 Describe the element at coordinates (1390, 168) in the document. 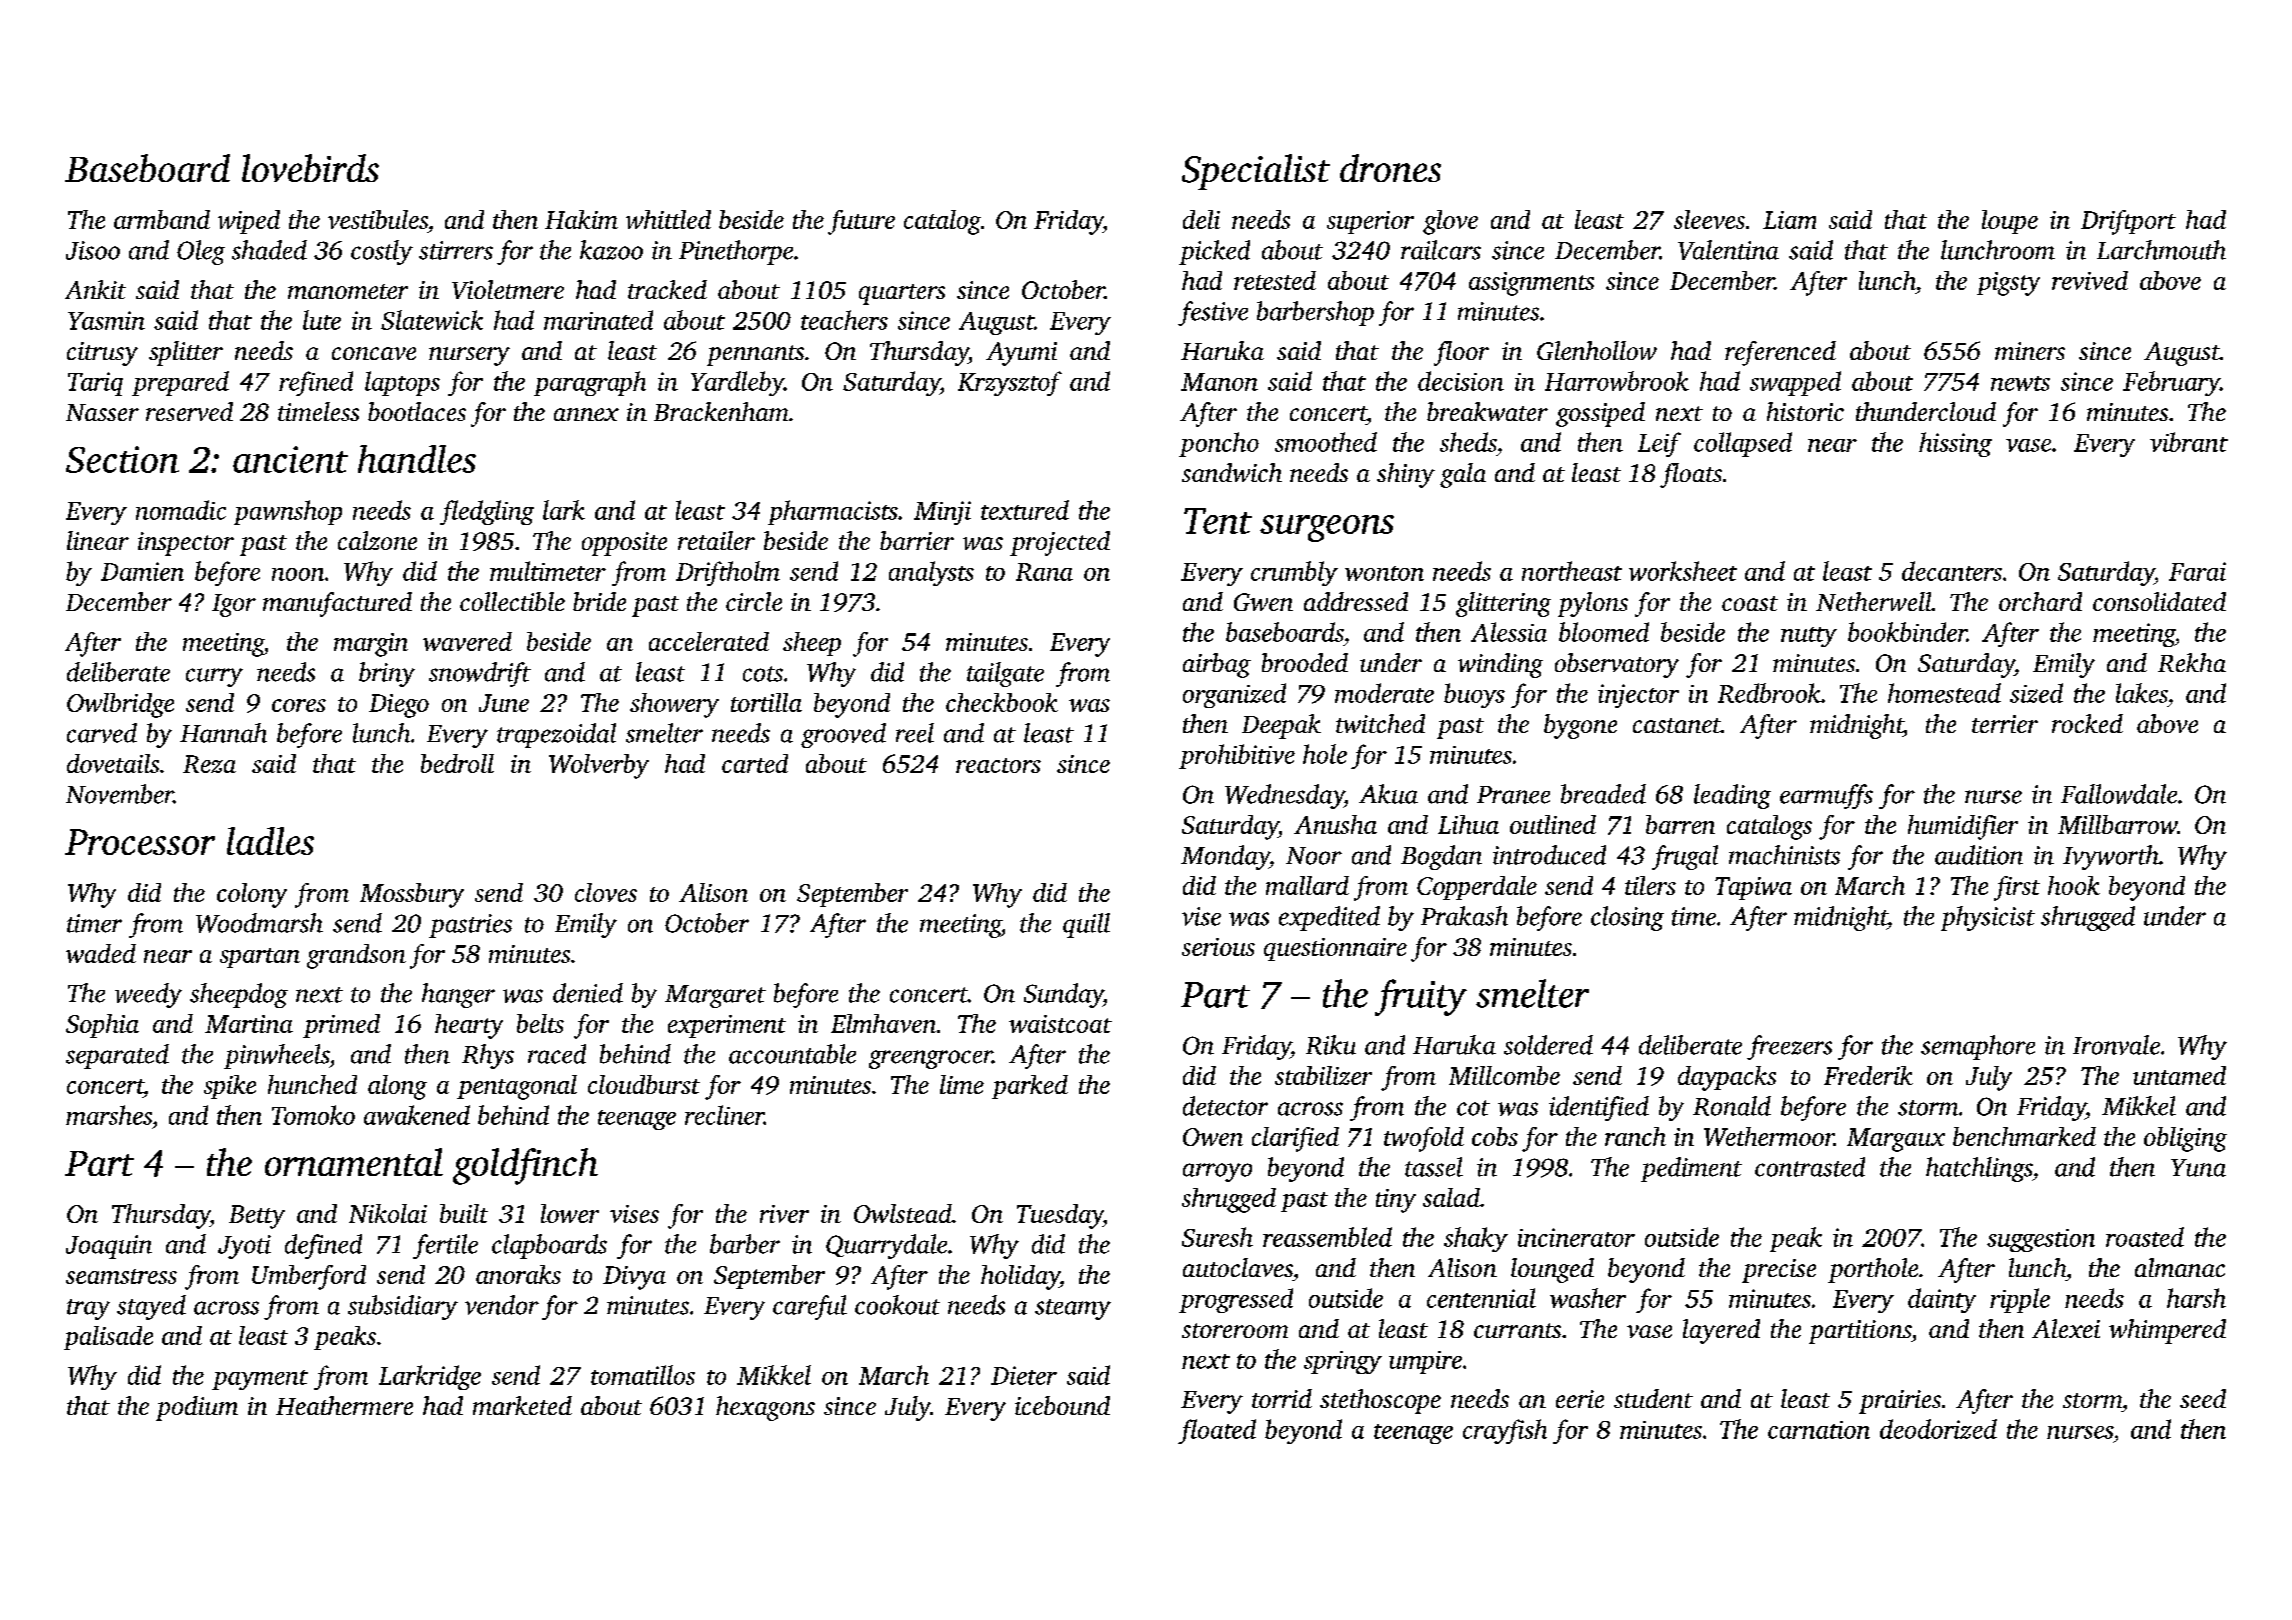

I see `drones` at that location.
